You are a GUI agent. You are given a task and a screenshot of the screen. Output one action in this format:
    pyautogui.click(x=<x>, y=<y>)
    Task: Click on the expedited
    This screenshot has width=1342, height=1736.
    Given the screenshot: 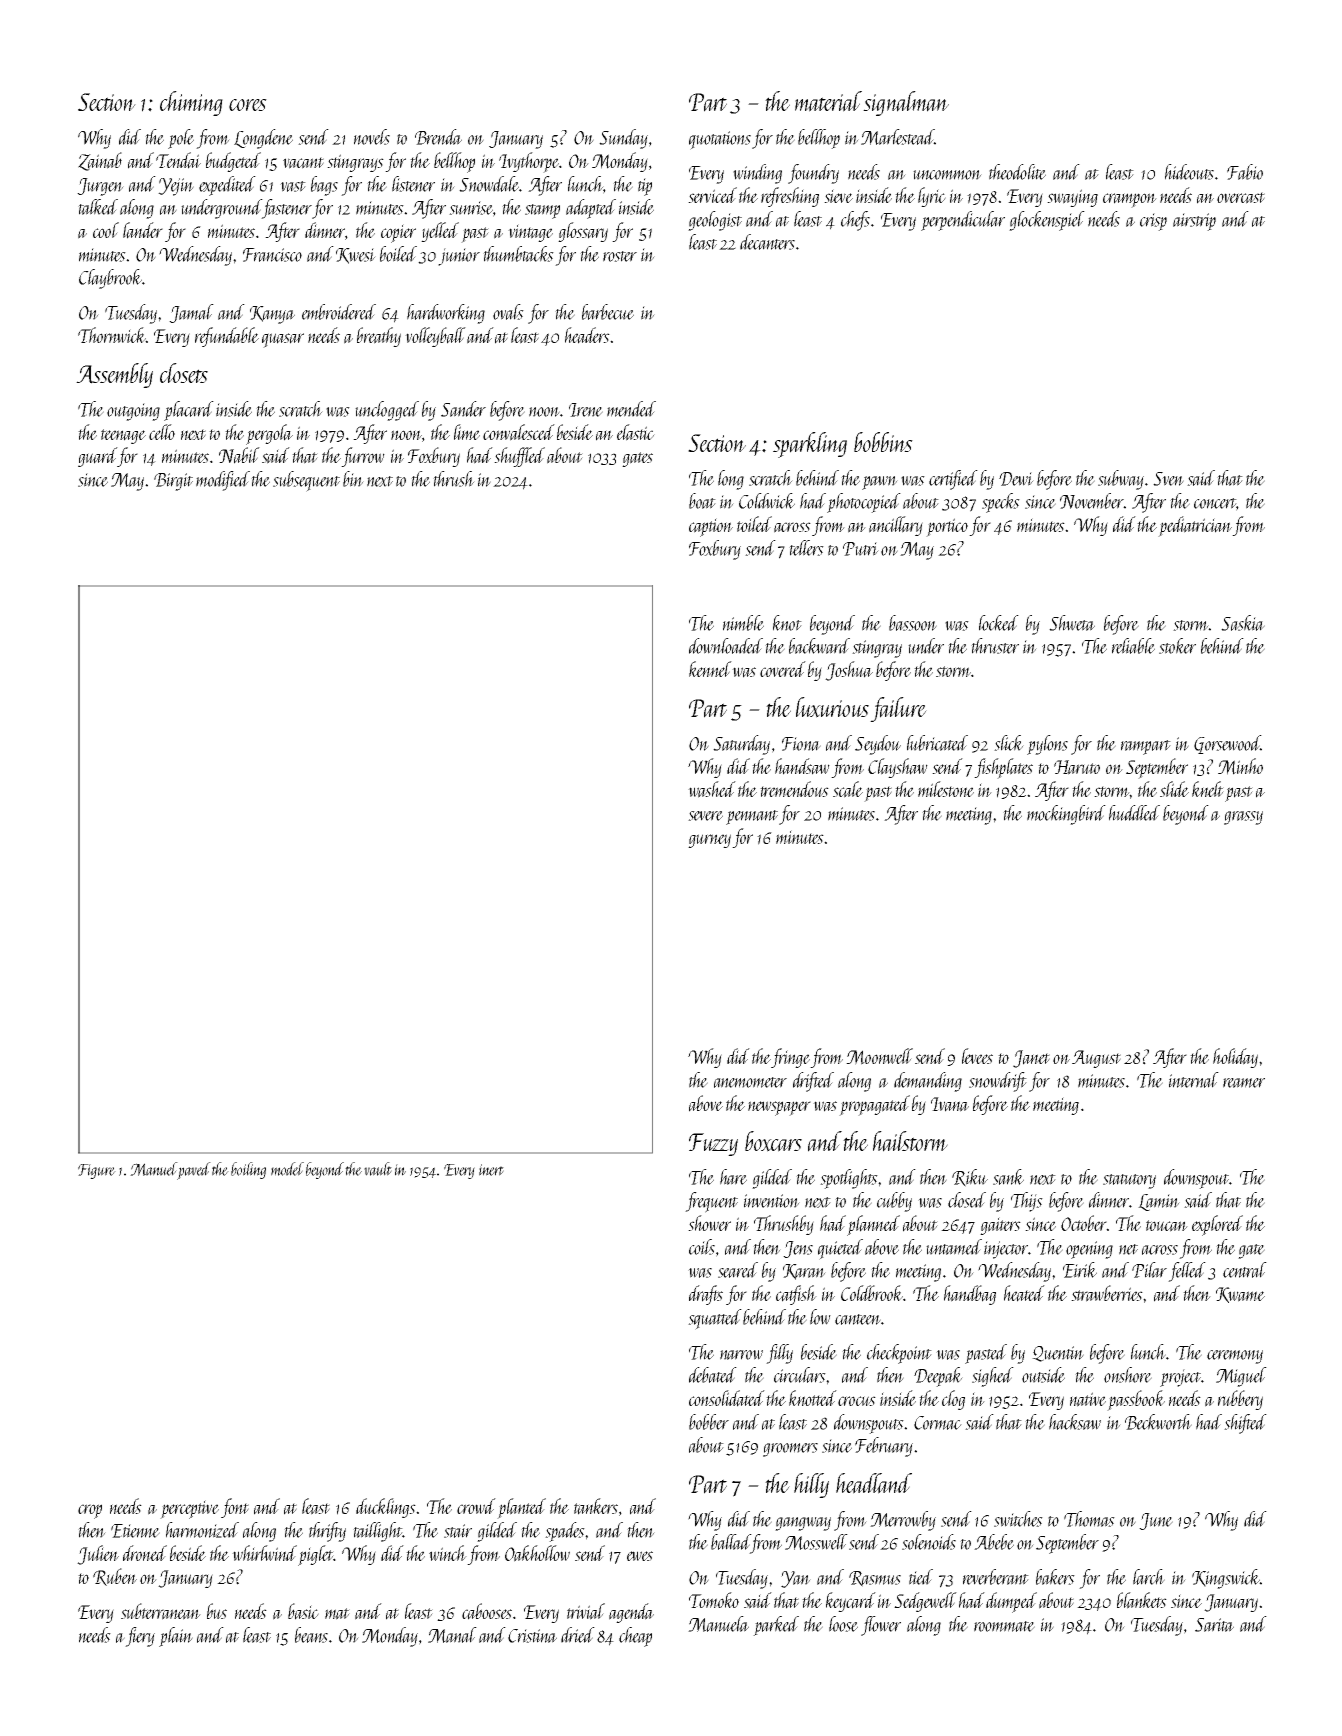 What is the action you would take?
    pyautogui.click(x=227, y=186)
